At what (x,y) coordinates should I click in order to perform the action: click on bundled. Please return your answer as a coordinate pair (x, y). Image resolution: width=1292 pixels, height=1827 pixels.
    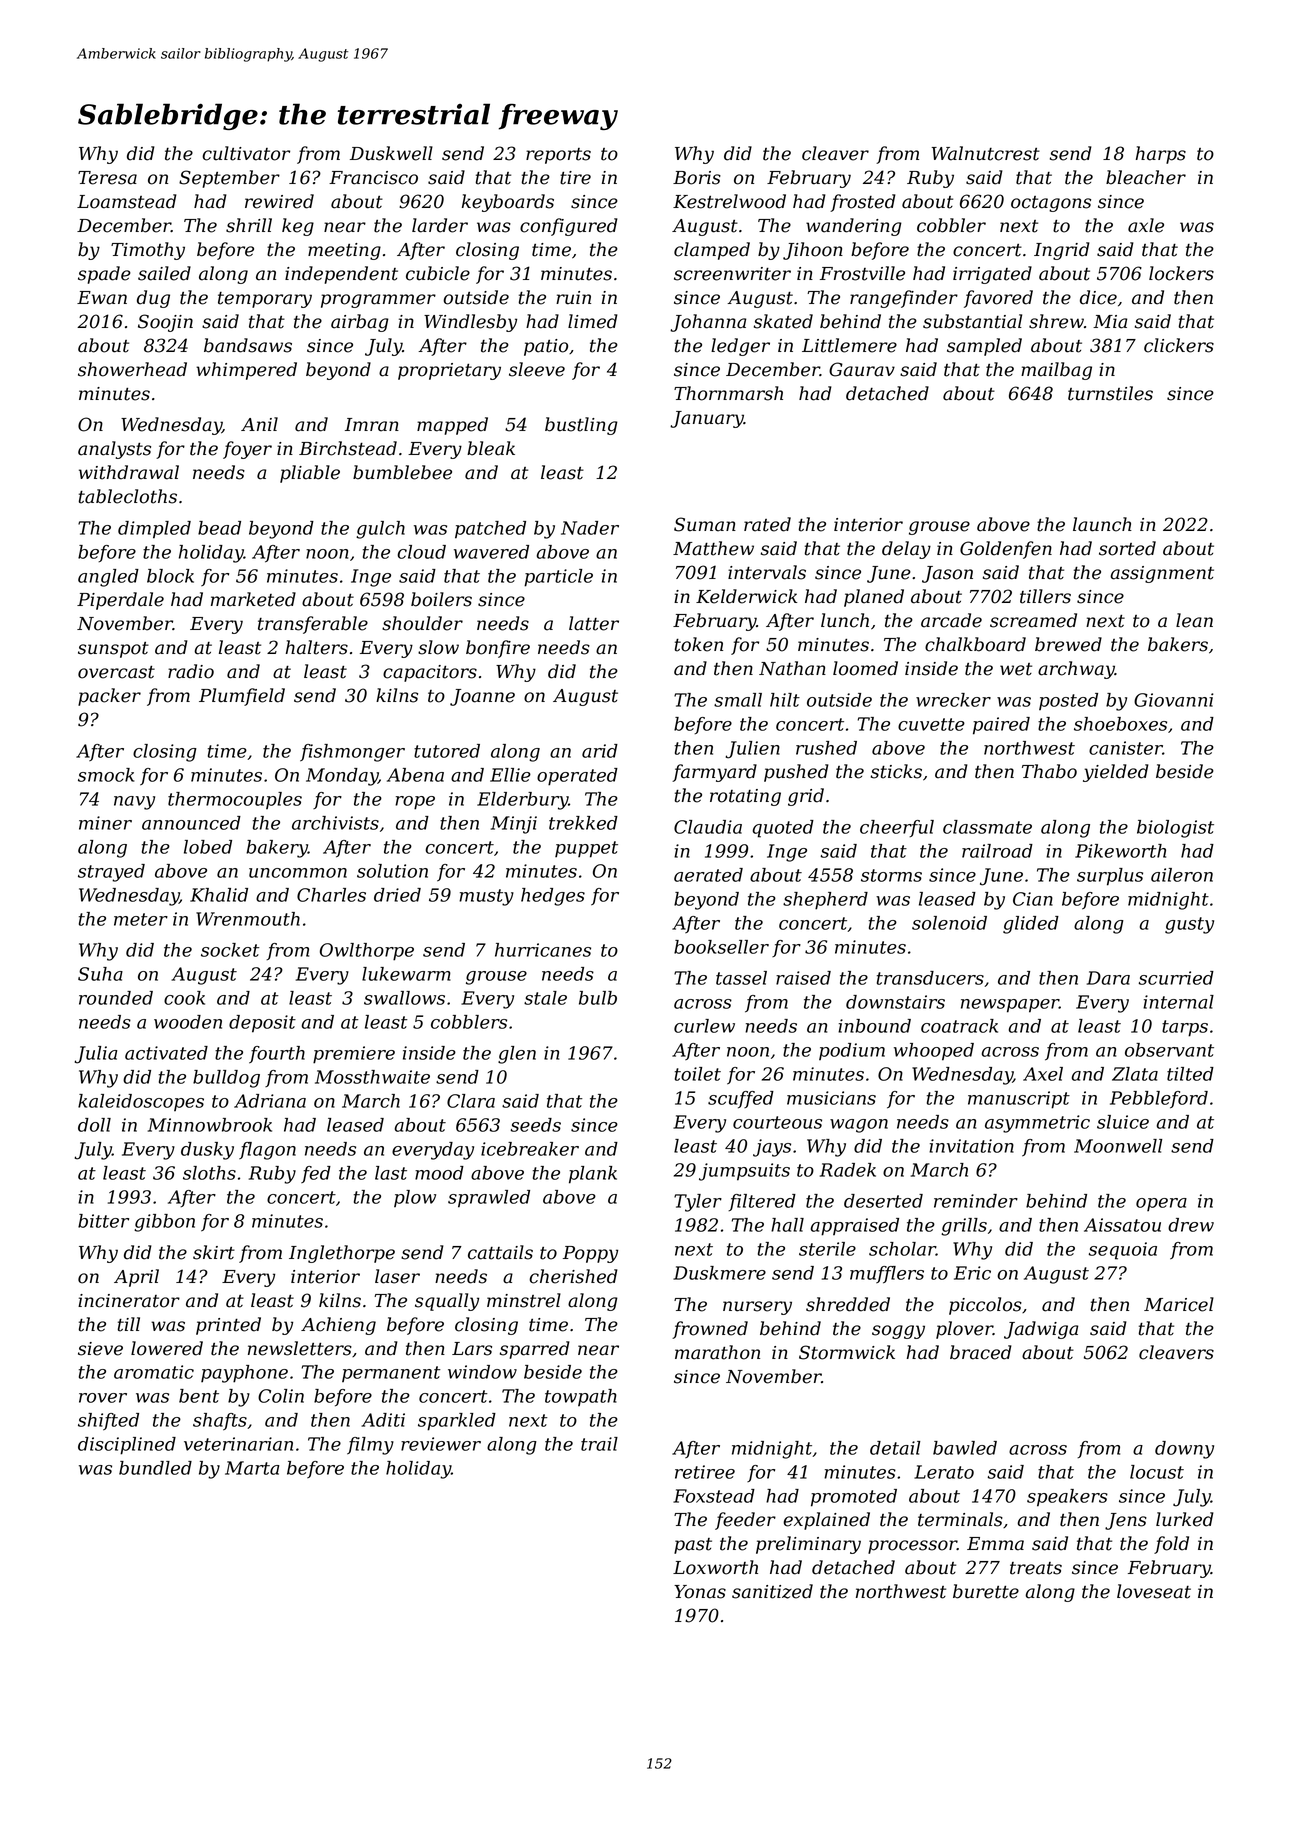
    Looking at the image, I should click on (155, 1468).
